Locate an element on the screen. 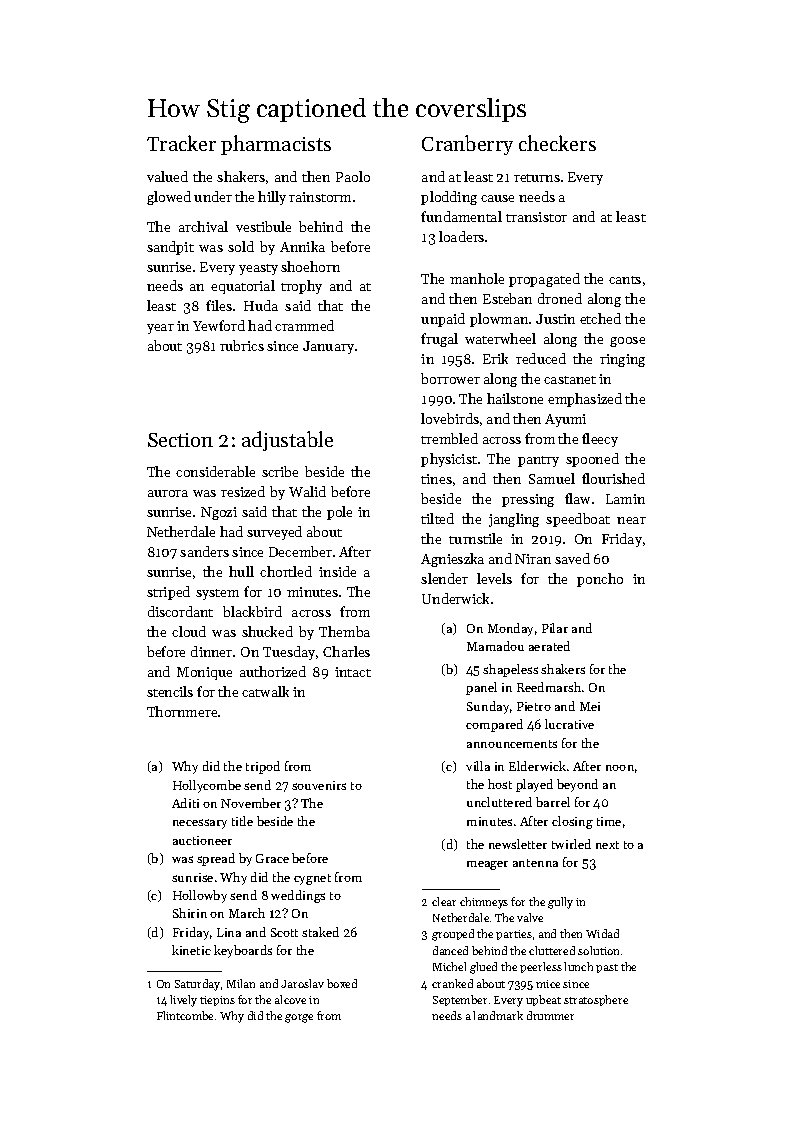 This screenshot has height=1125, width=793. Paolo is located at coordinates (353, 176).
